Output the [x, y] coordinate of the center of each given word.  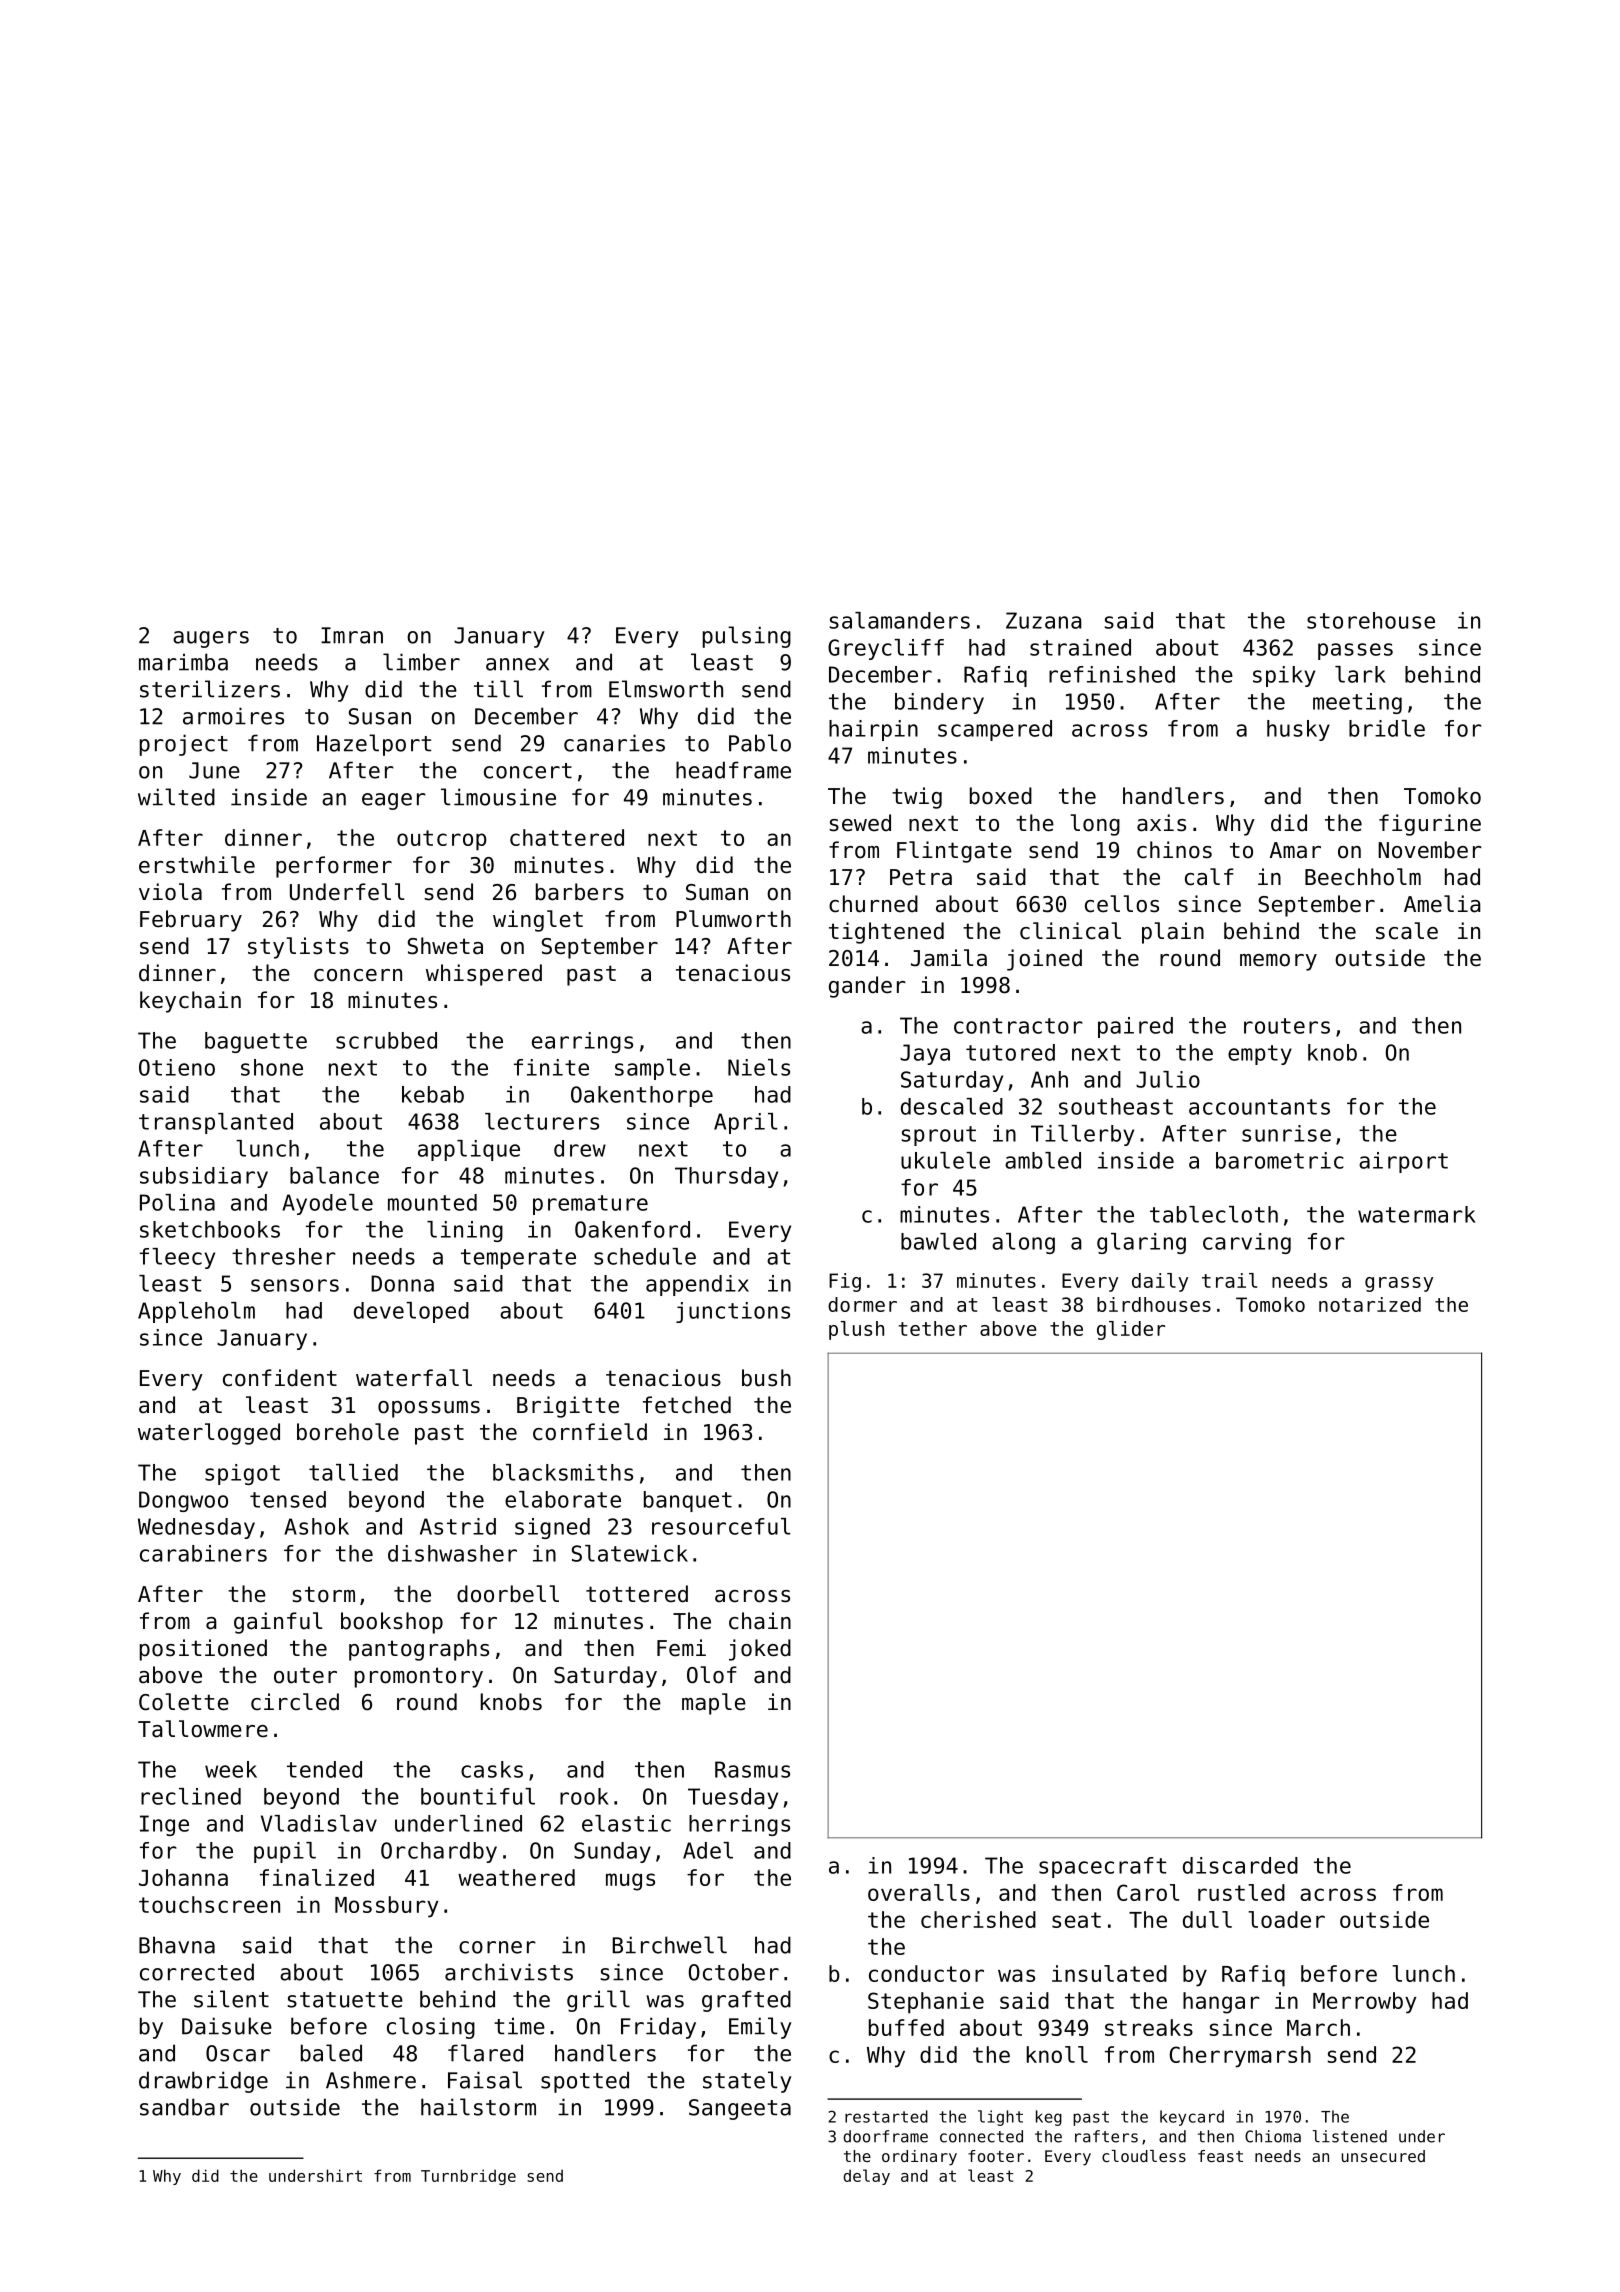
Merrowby [1364, 2003]
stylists [298, 948]
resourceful [721, 1526]
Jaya [925, 1054]
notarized [1370, 1304]
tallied [353, 1472]
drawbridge [203, 2082]
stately [747, 2082]
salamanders [900, 620]
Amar [1295, 850]
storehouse [1371, 620]
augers [211, 639]
